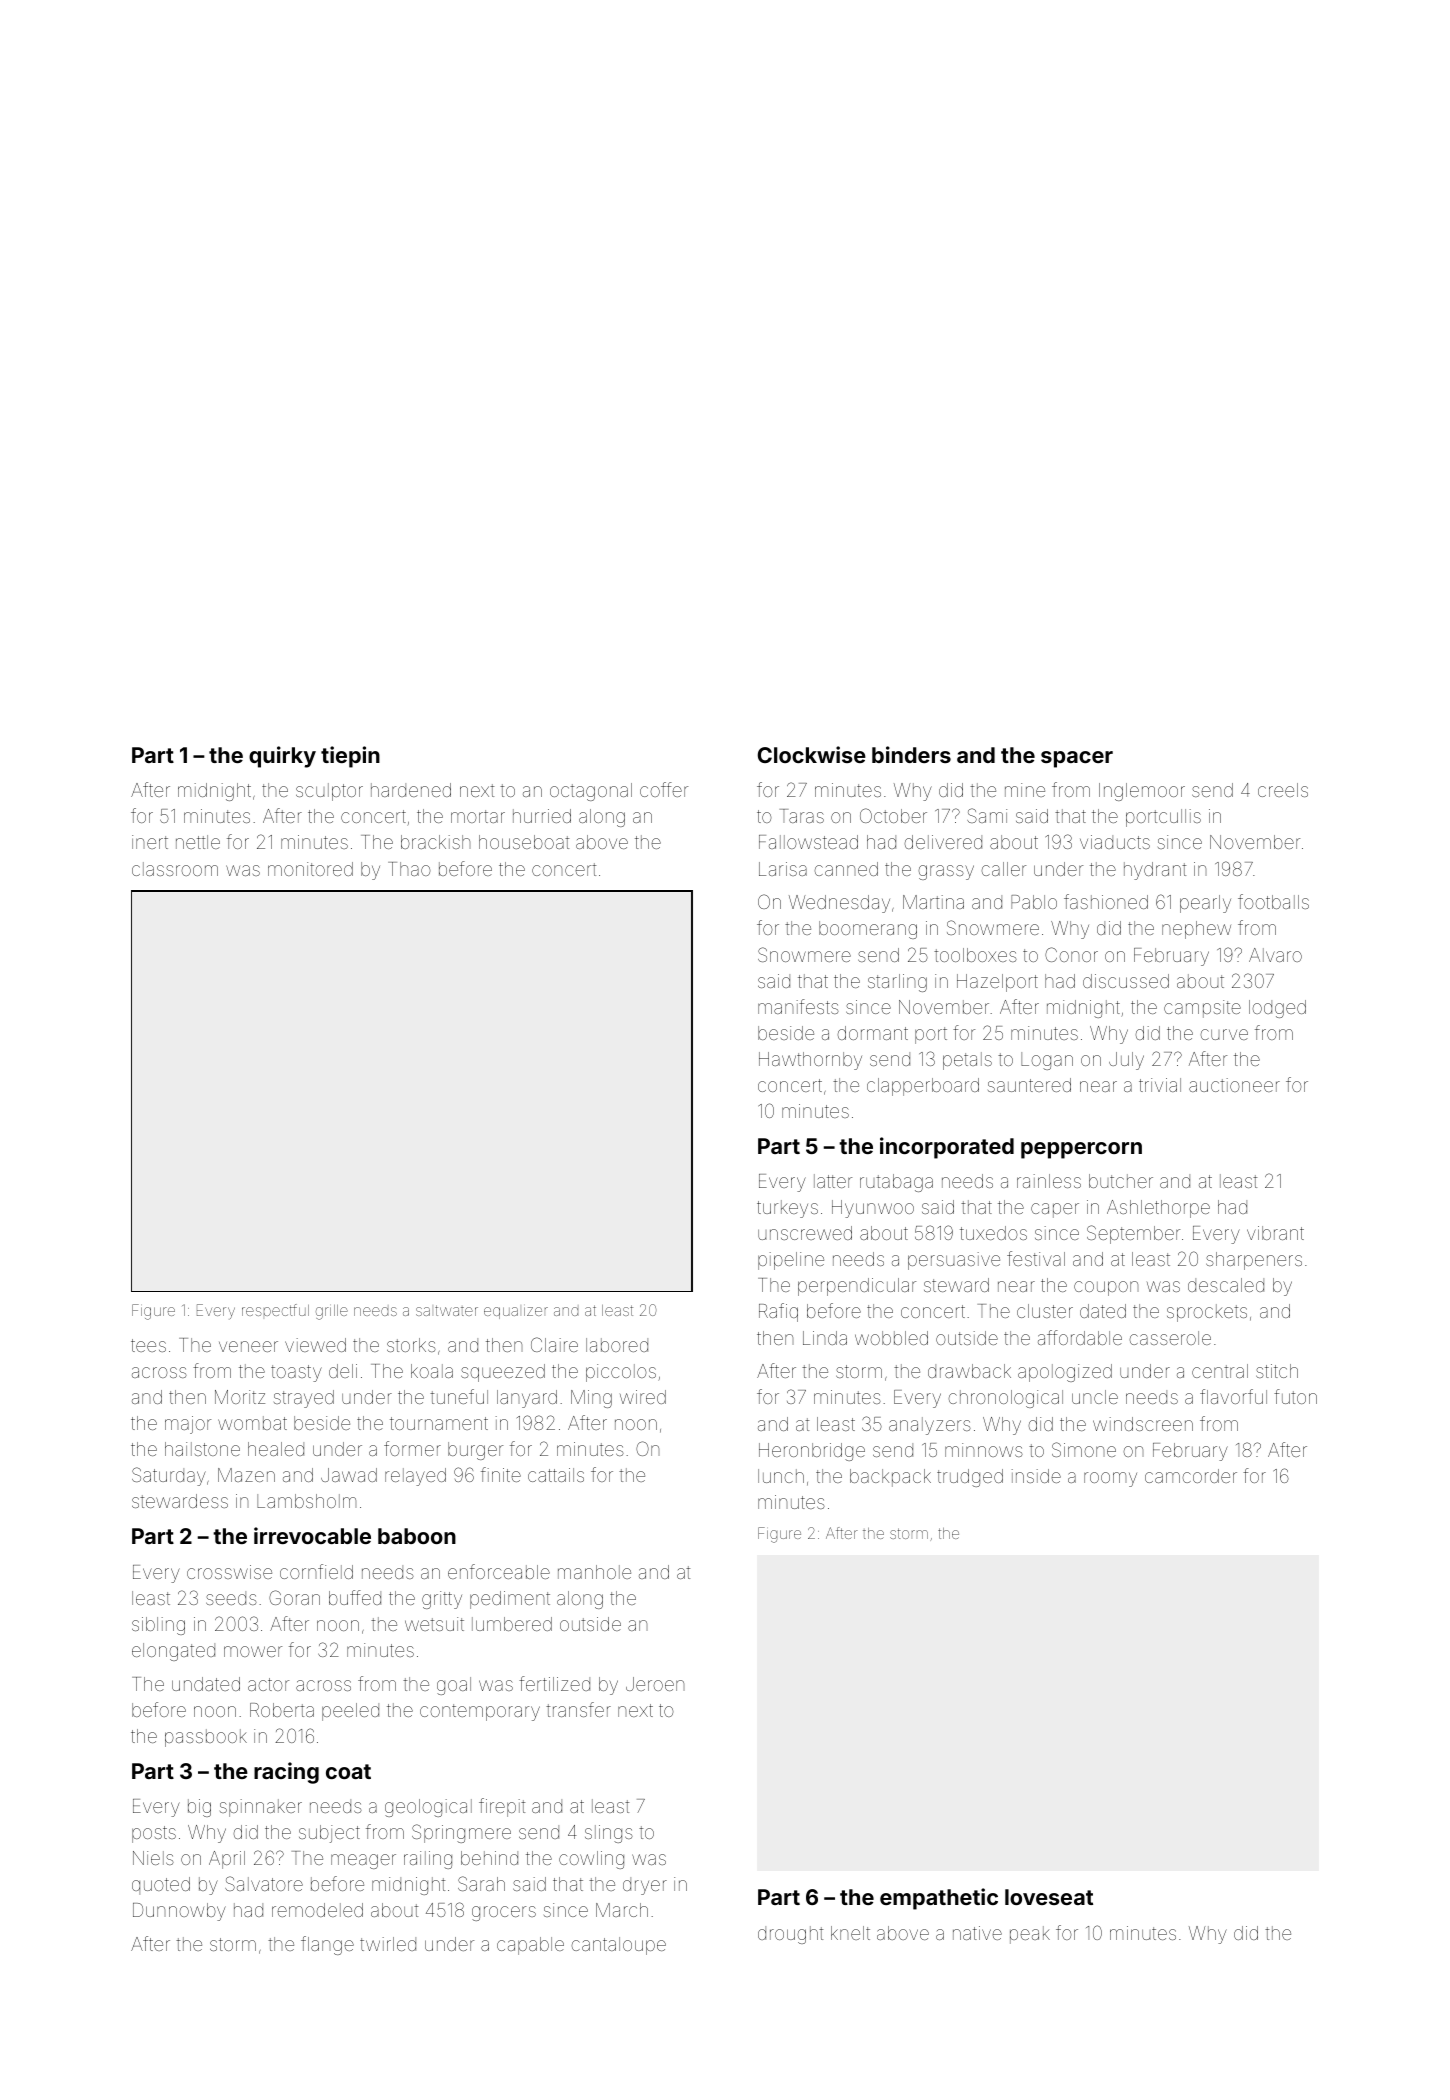  What do you see at coordinates (798, 1006) in the image?
I see `manifests` at bounding box center [798, 1006].
